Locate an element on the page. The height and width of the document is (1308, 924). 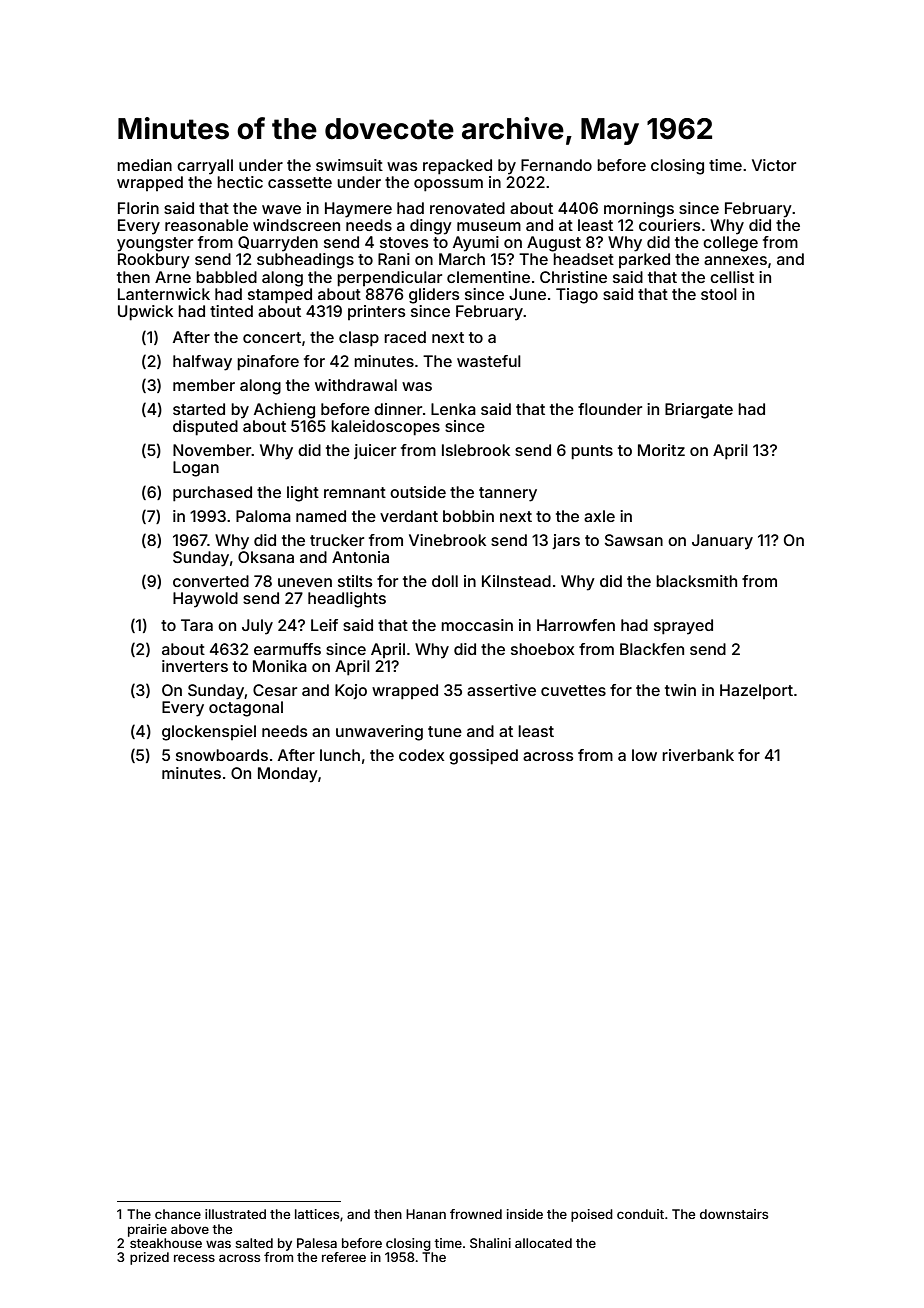
Antonia is located at coordinates (360, 557).
